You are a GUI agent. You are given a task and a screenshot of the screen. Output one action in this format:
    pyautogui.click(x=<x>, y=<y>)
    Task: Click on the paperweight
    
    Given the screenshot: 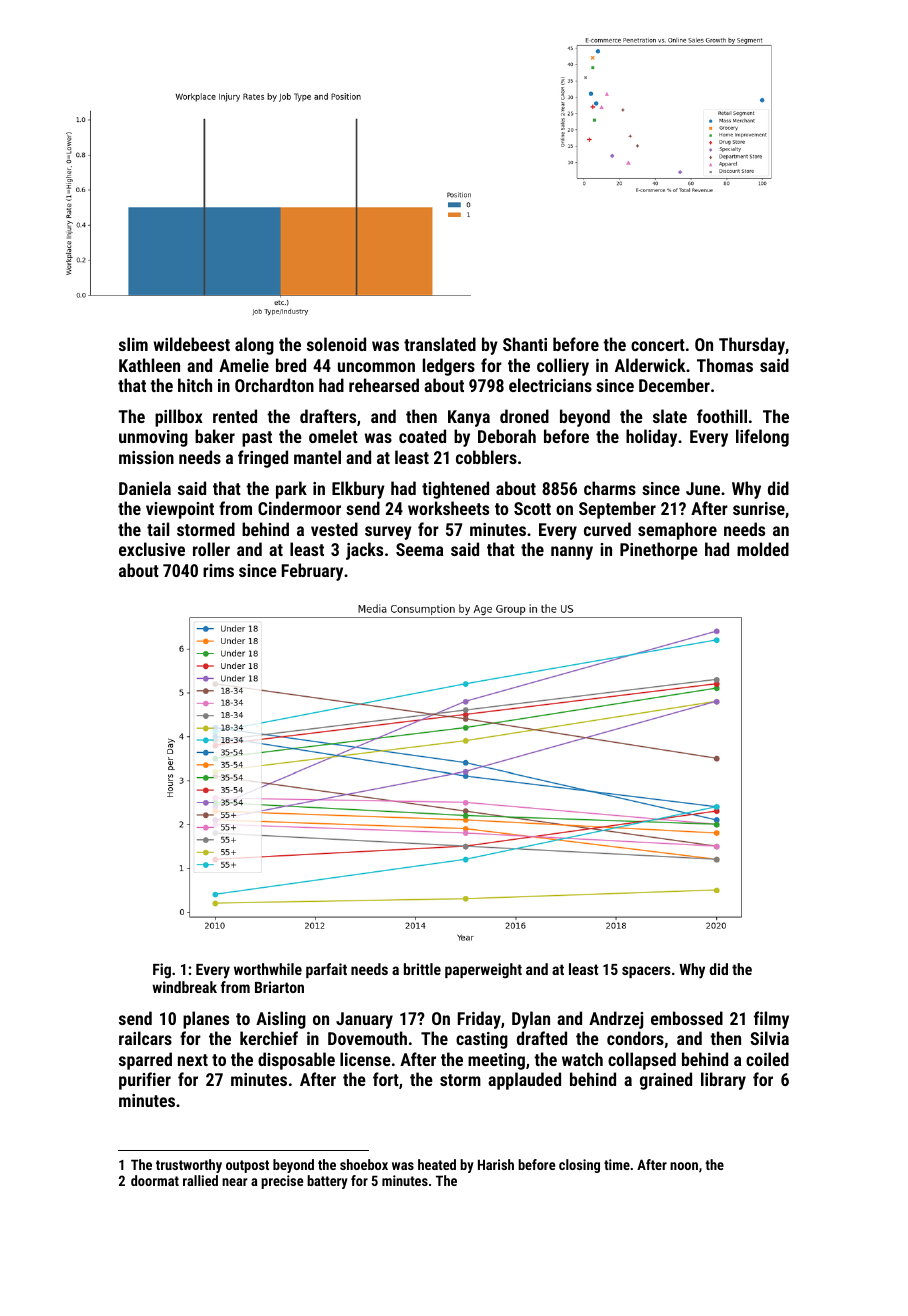 What is the action you would take?
    pyautogui.click(x=483, y=971)
